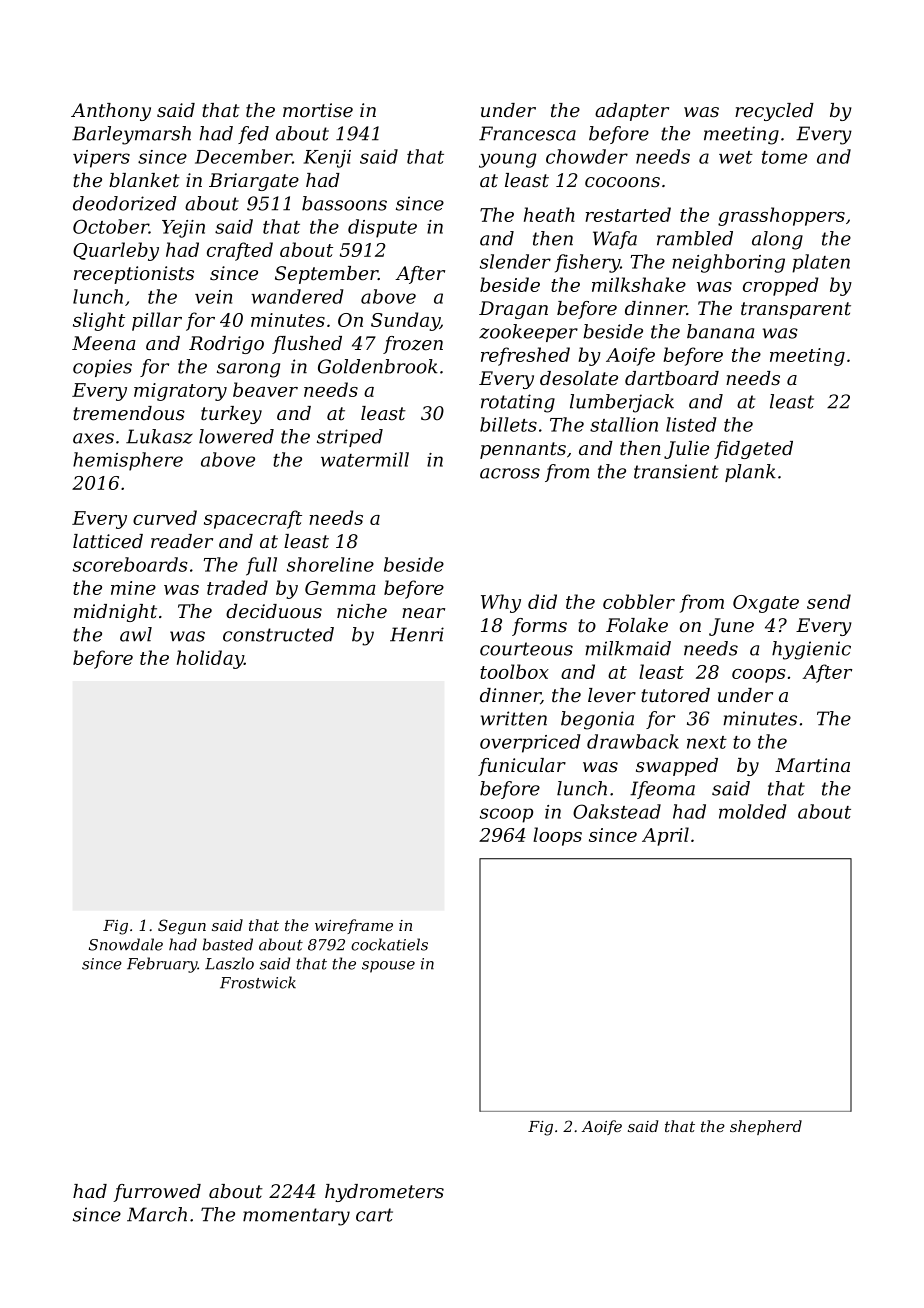 The image size is (924, 1308). I want to click on fidgeted, so click(753, 450).
